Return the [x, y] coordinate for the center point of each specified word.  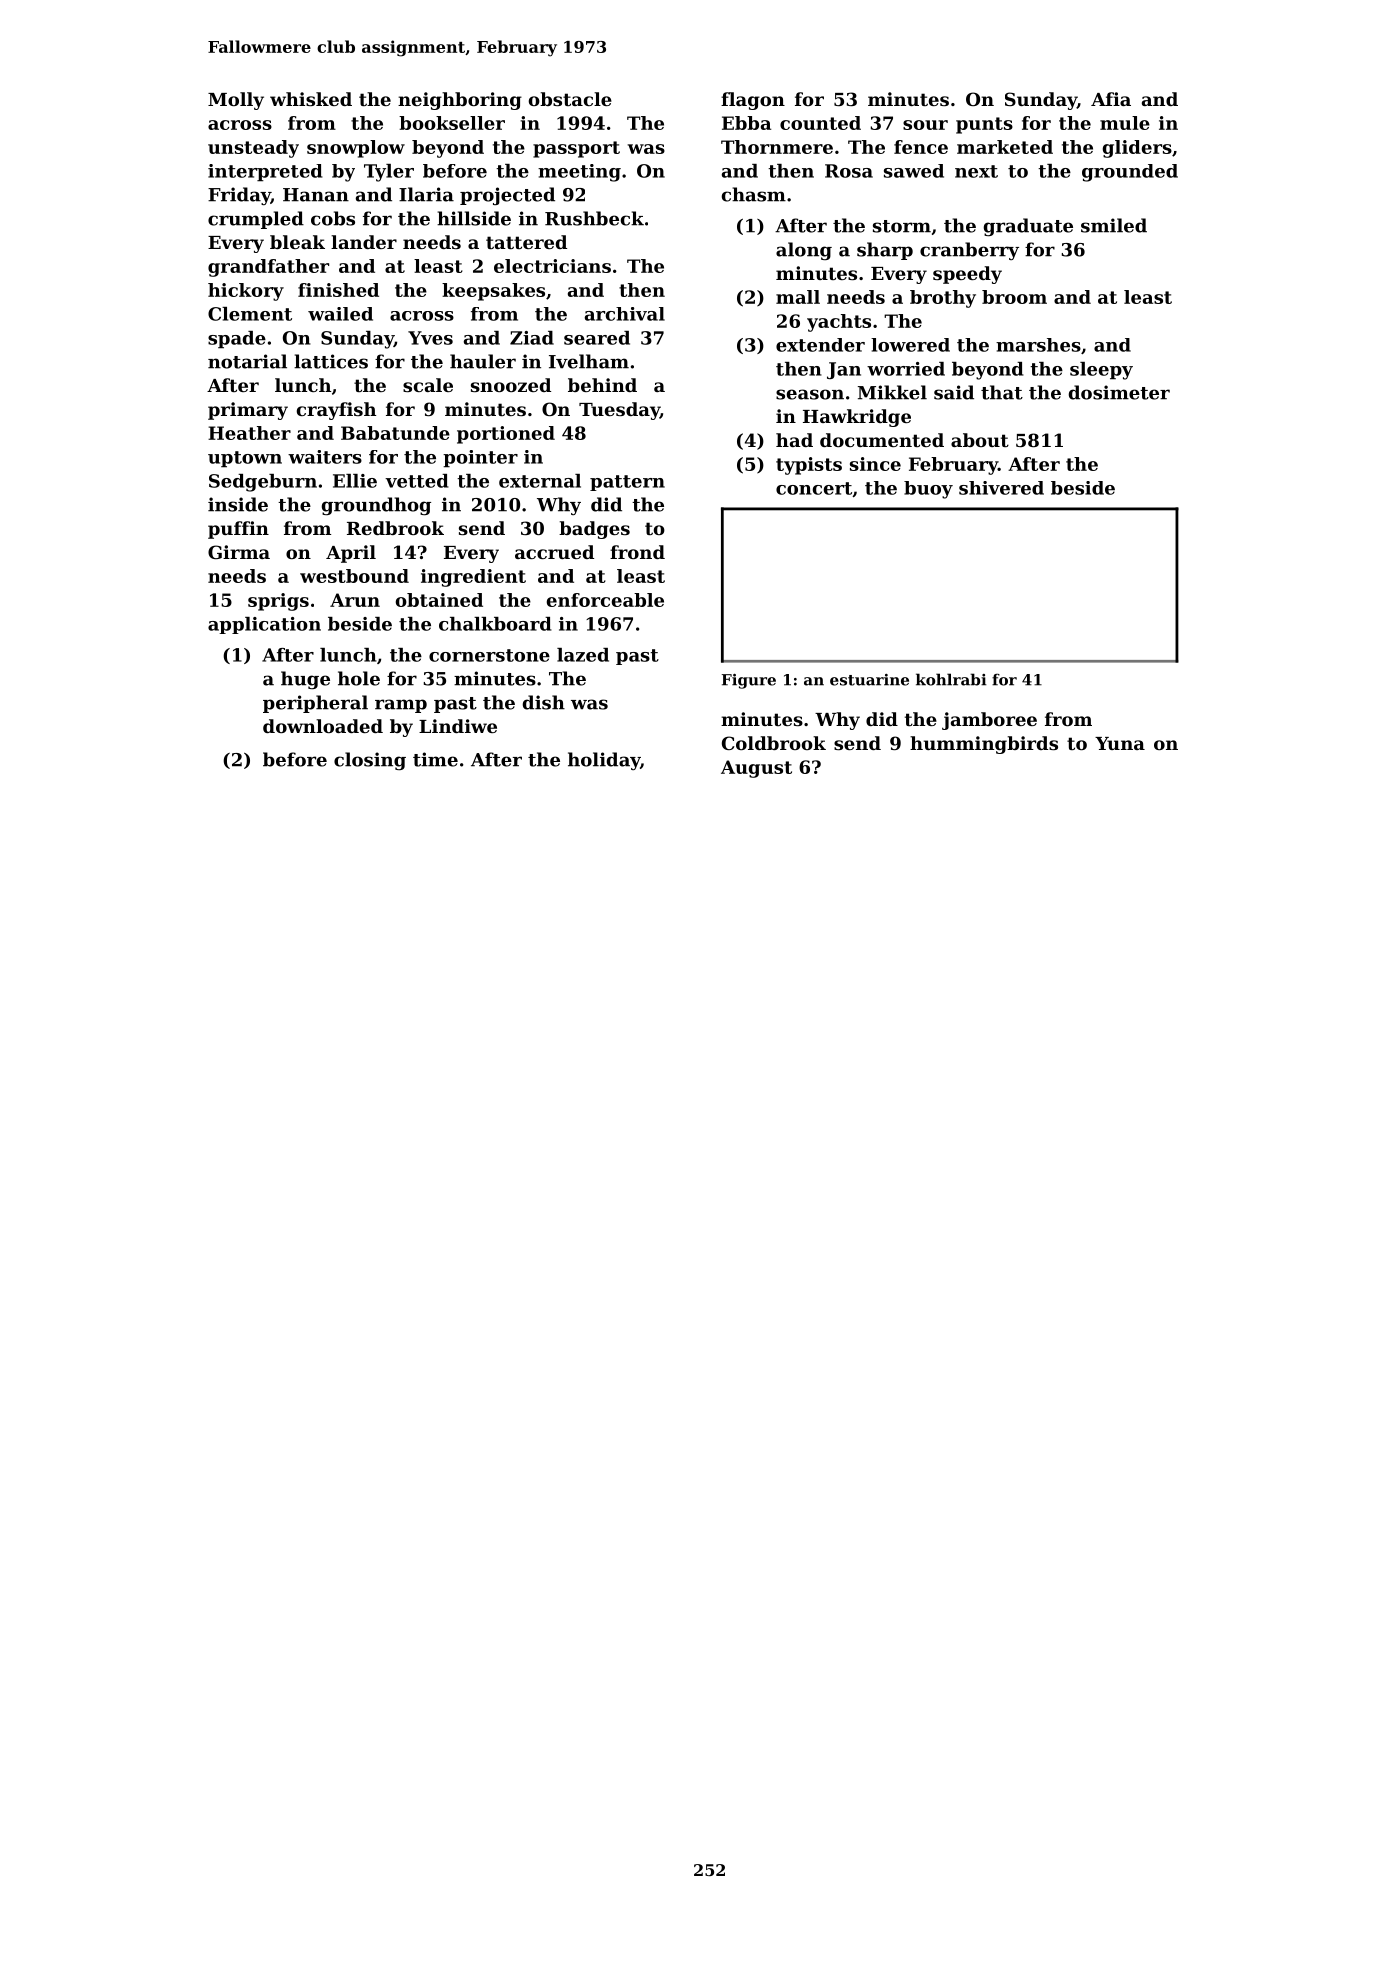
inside [238, 504]
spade [237, 340]
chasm [754, 194]
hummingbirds [984, 745]
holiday [604, 761]
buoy [928, 490]
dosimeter [1119, 392]
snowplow [356, 149]
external [540, 481]
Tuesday [619, 411]
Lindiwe [458, 726]
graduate [1028, 227]
